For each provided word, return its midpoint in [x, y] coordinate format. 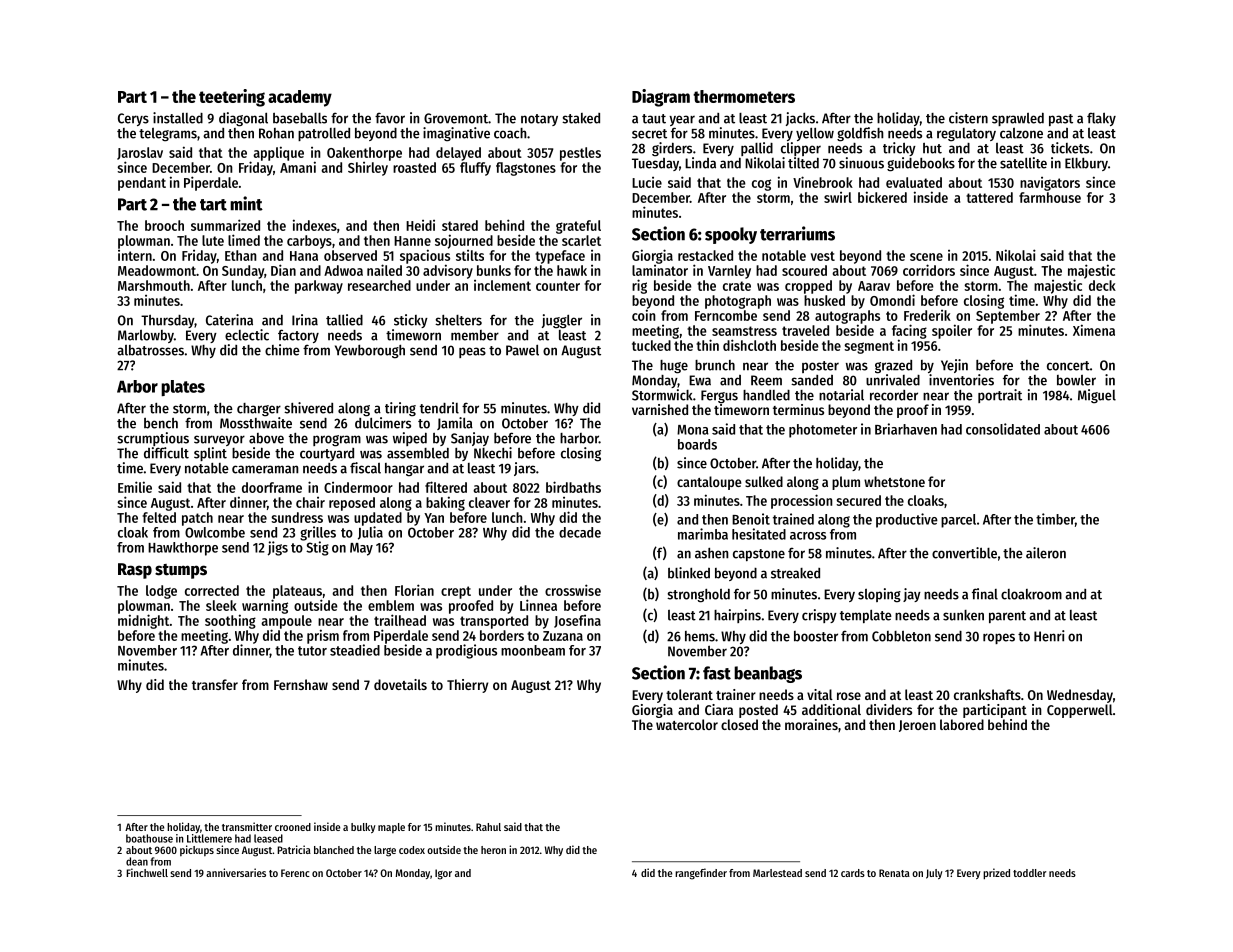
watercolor [687, 724]
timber [1055, 519]
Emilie [135, 487]
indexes [315, 225]
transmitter [247, 826]
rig [639, 286]
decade [580, 532]
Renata [894, 873]
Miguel [1097, 396]
